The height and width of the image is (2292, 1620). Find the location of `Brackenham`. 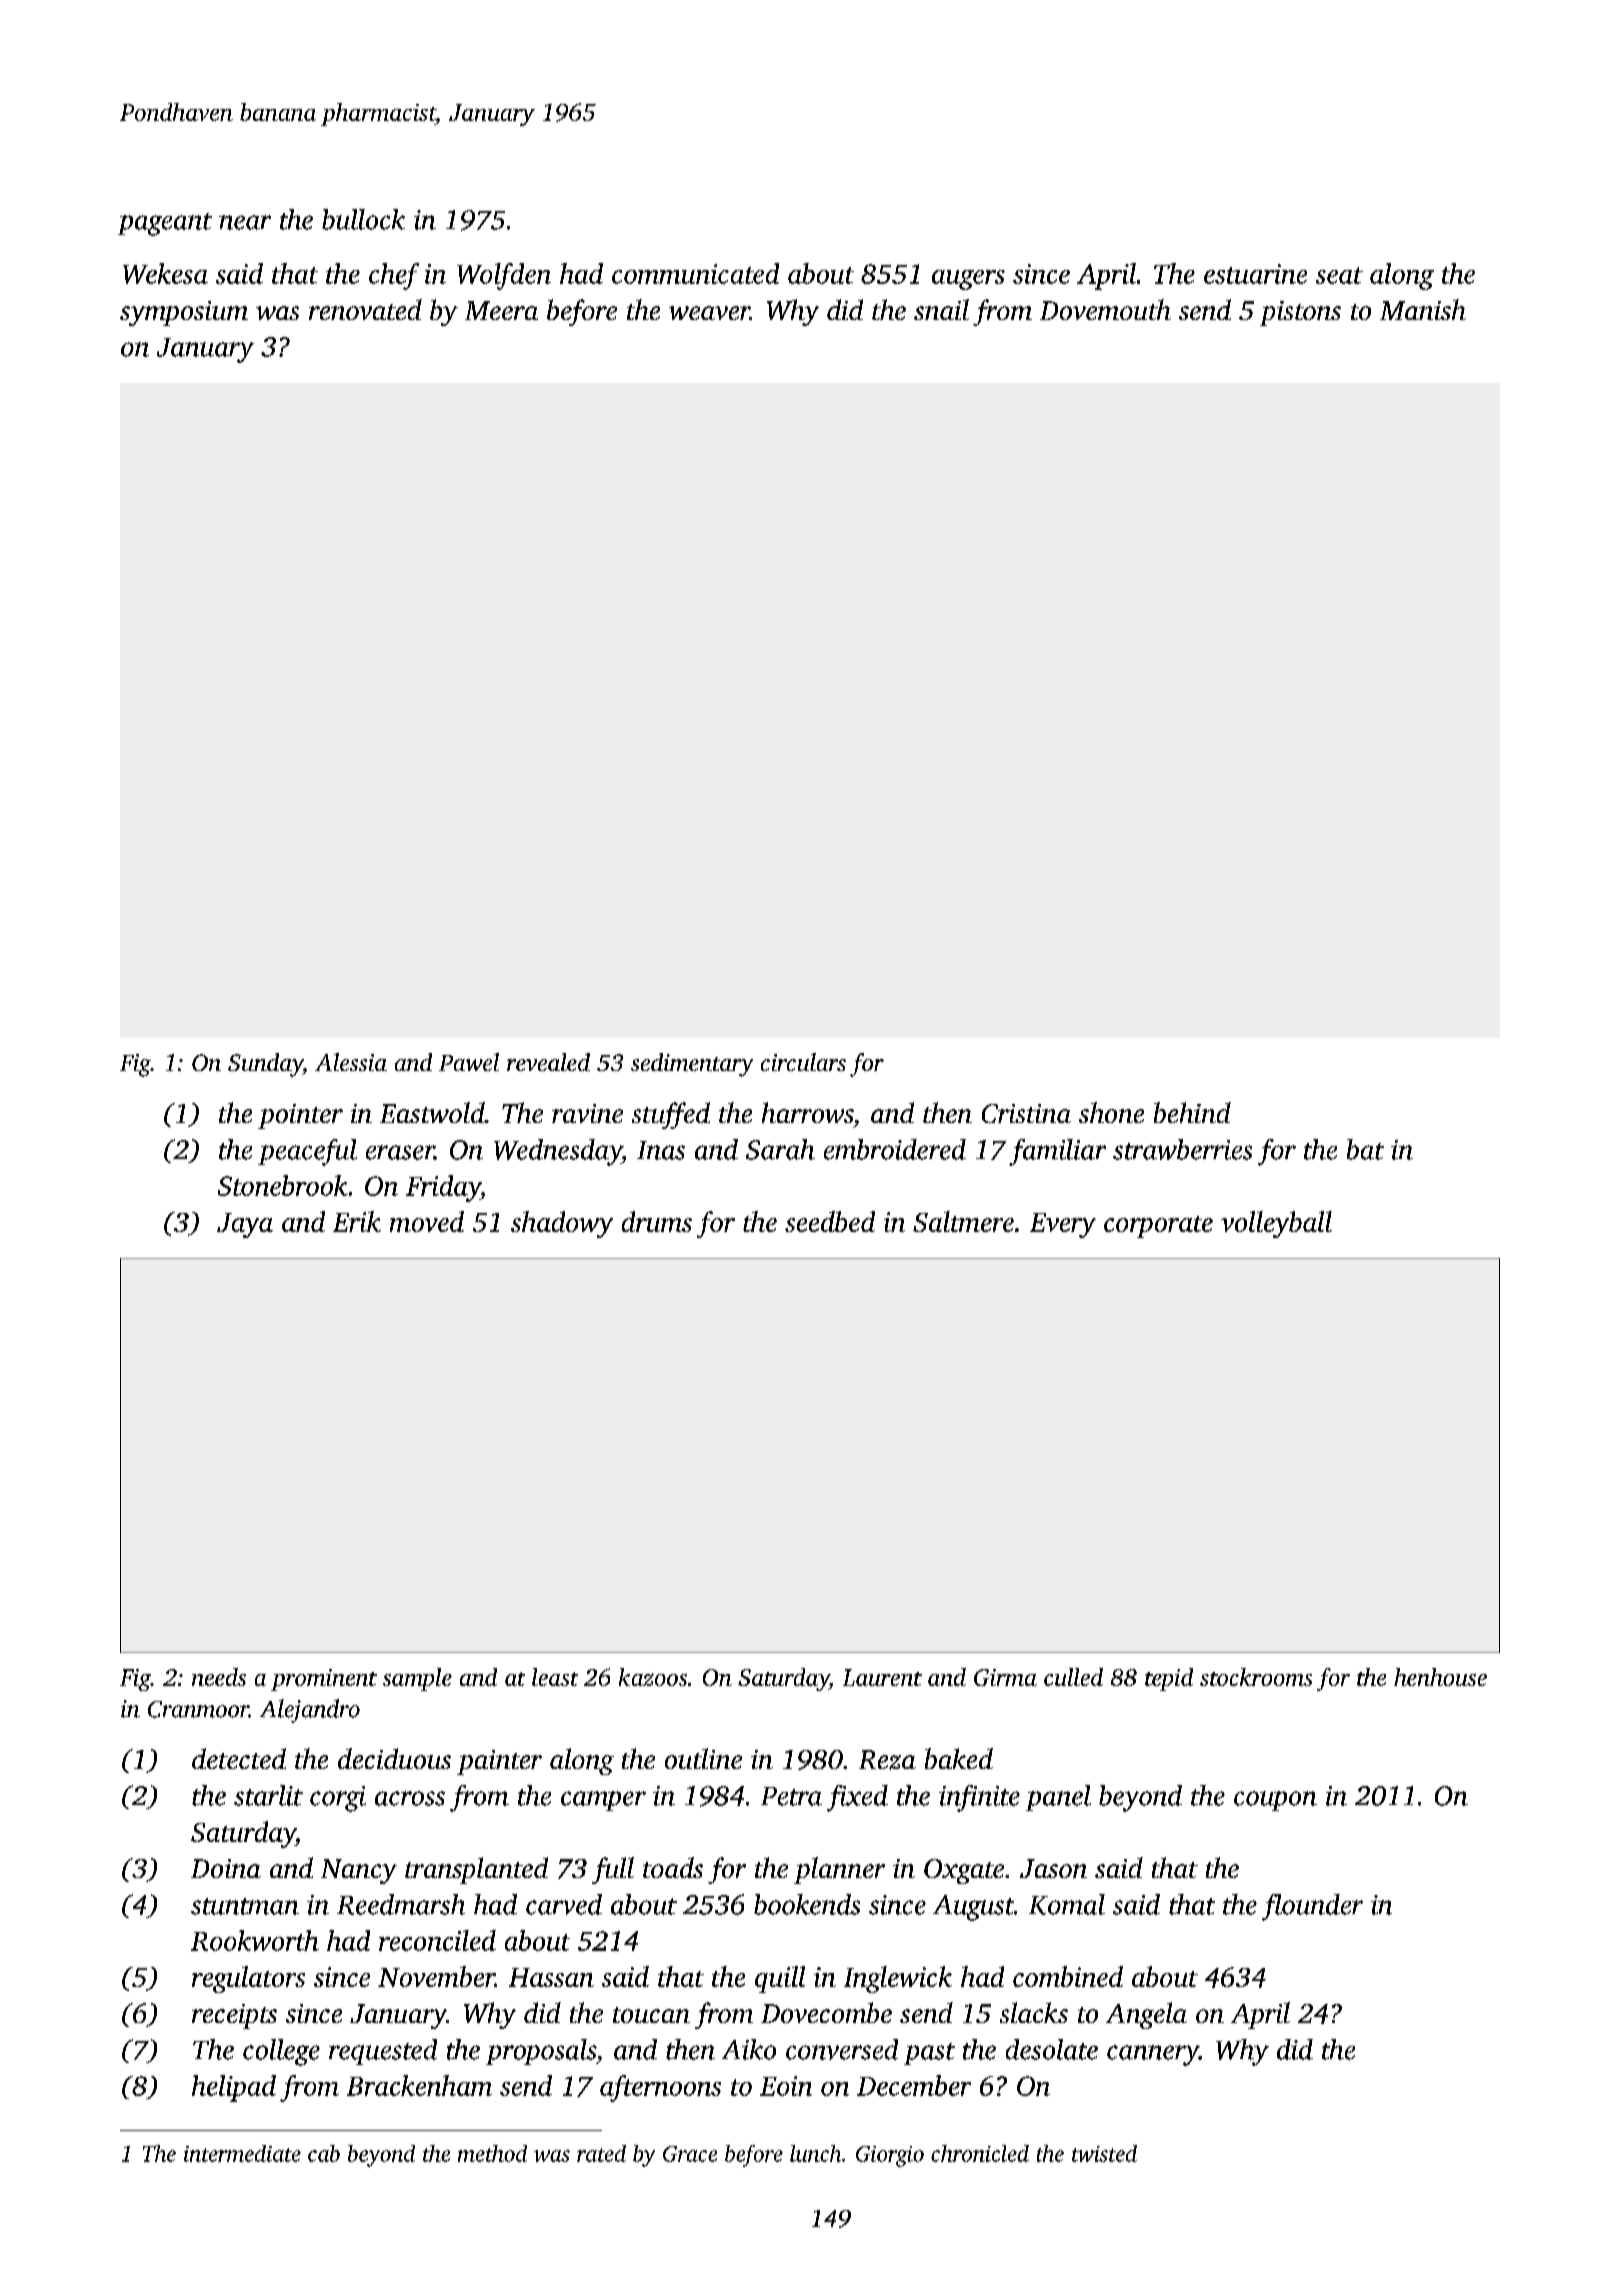

Brackenham is located at coordinates (419, 2085).
